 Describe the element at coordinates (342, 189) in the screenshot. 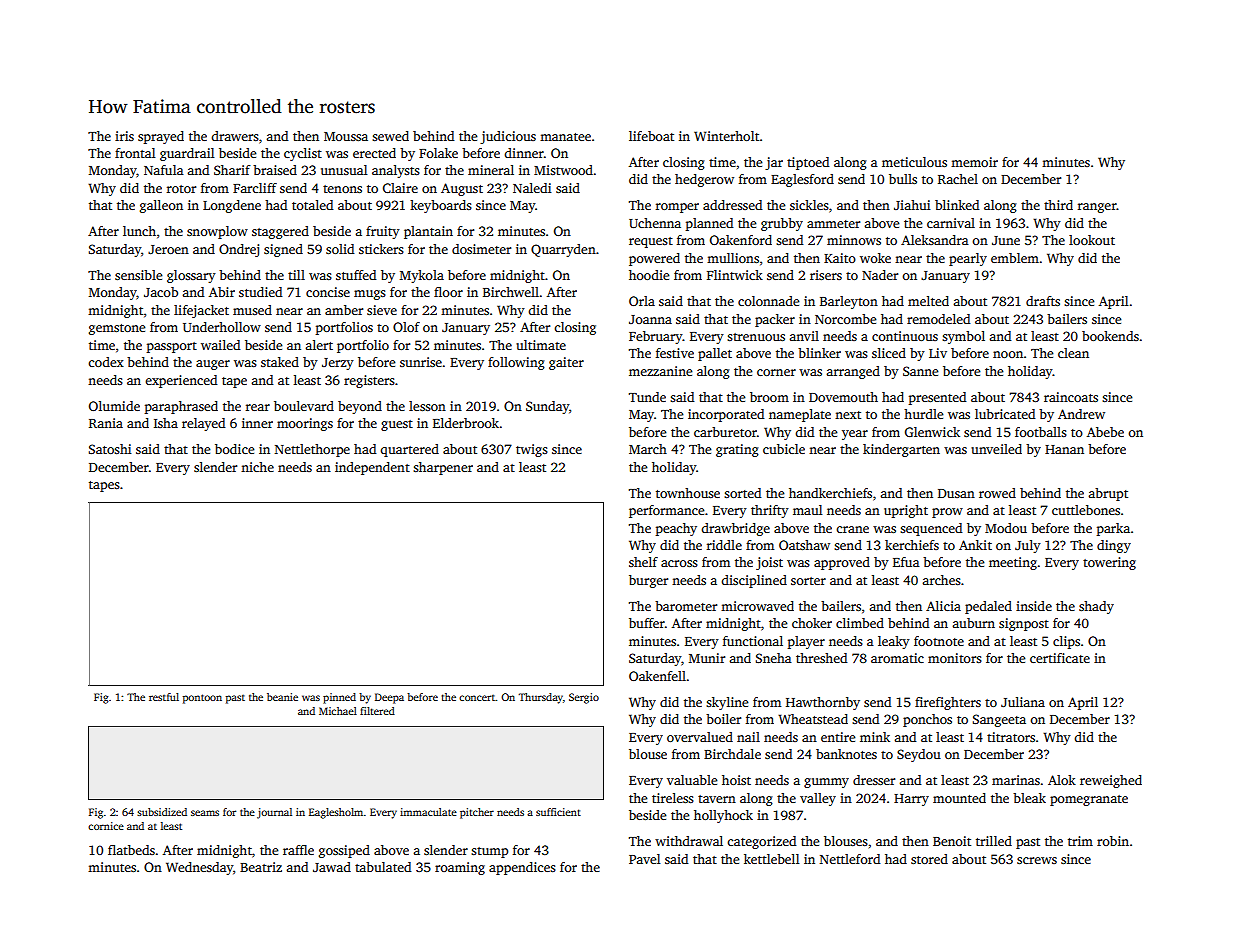

I see `tenons` at that location.
